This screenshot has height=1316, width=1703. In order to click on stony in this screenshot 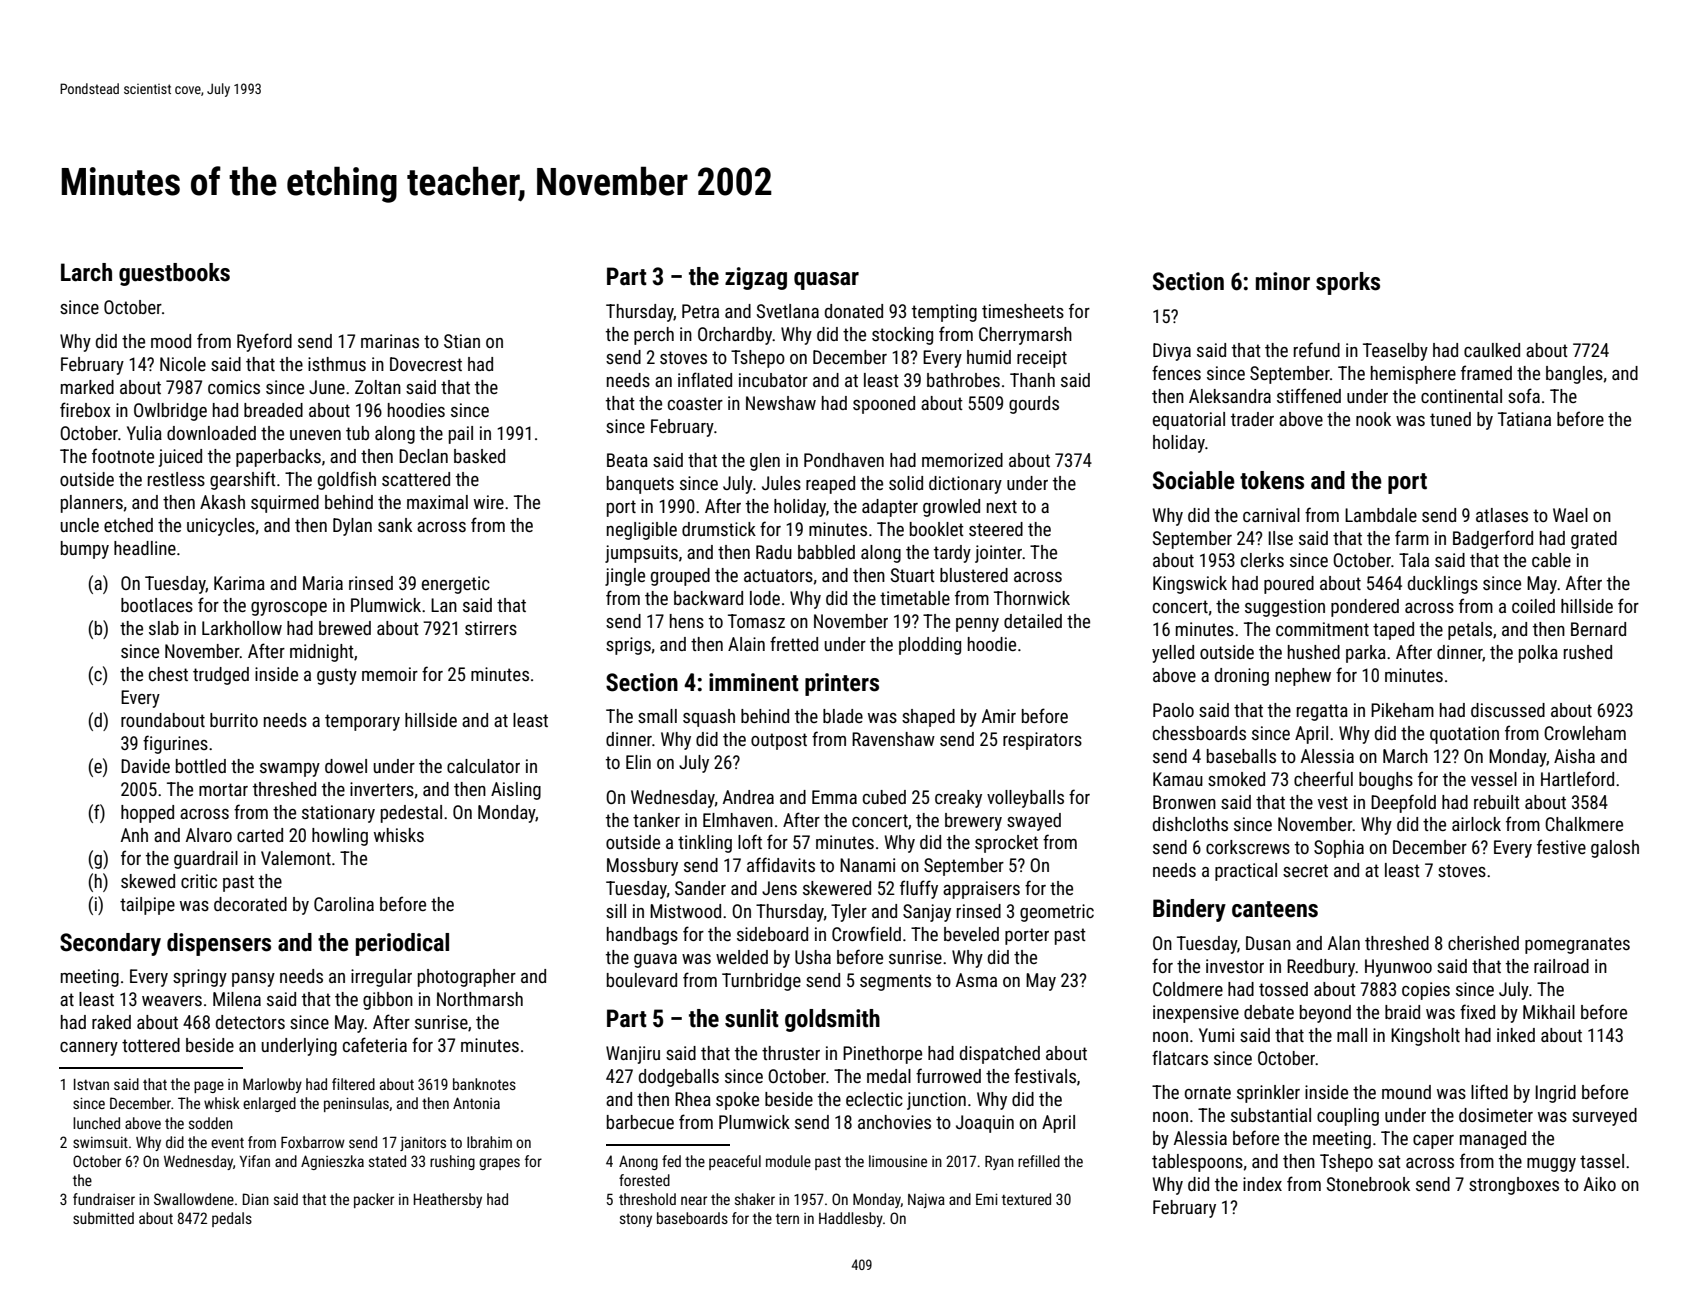, I will do `click(636, 1220)`.
